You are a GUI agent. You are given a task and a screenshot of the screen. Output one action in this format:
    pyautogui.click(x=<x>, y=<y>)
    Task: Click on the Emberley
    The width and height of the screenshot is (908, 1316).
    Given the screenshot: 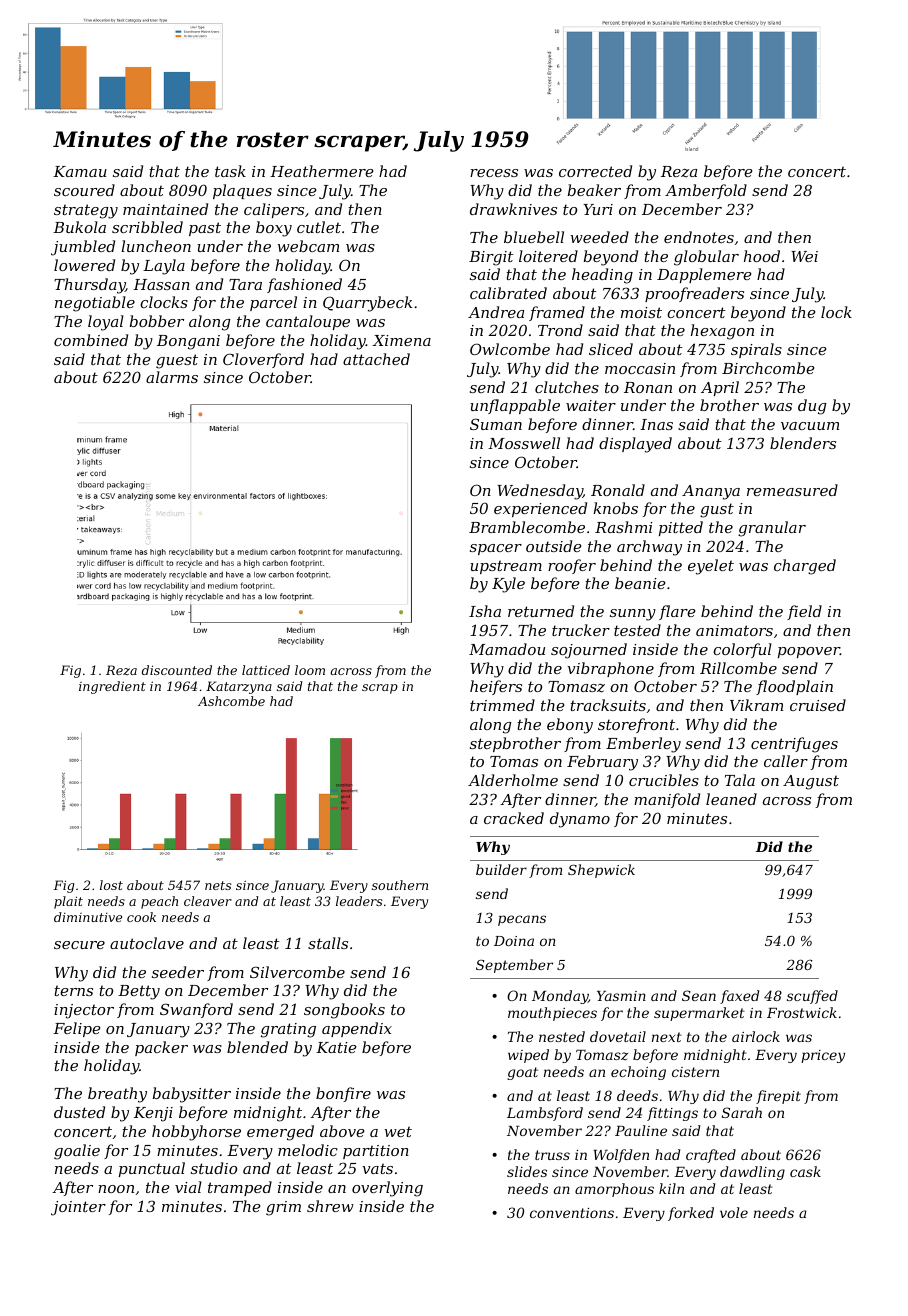 What is the action you would take?
    pyautogui.click(x=643, y=745)
